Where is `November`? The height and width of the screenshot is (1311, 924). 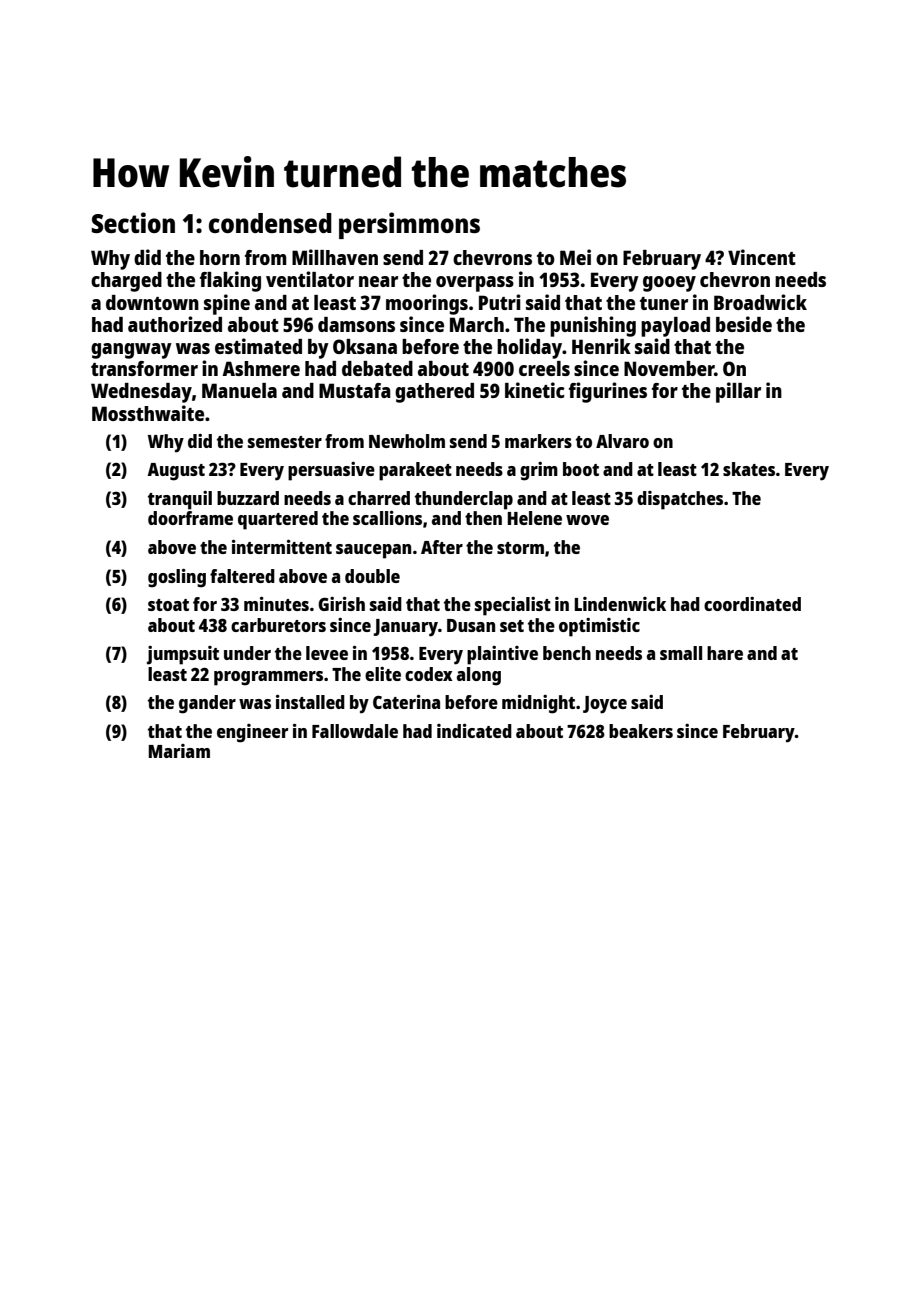
November is located at coordinates (669, 368).
